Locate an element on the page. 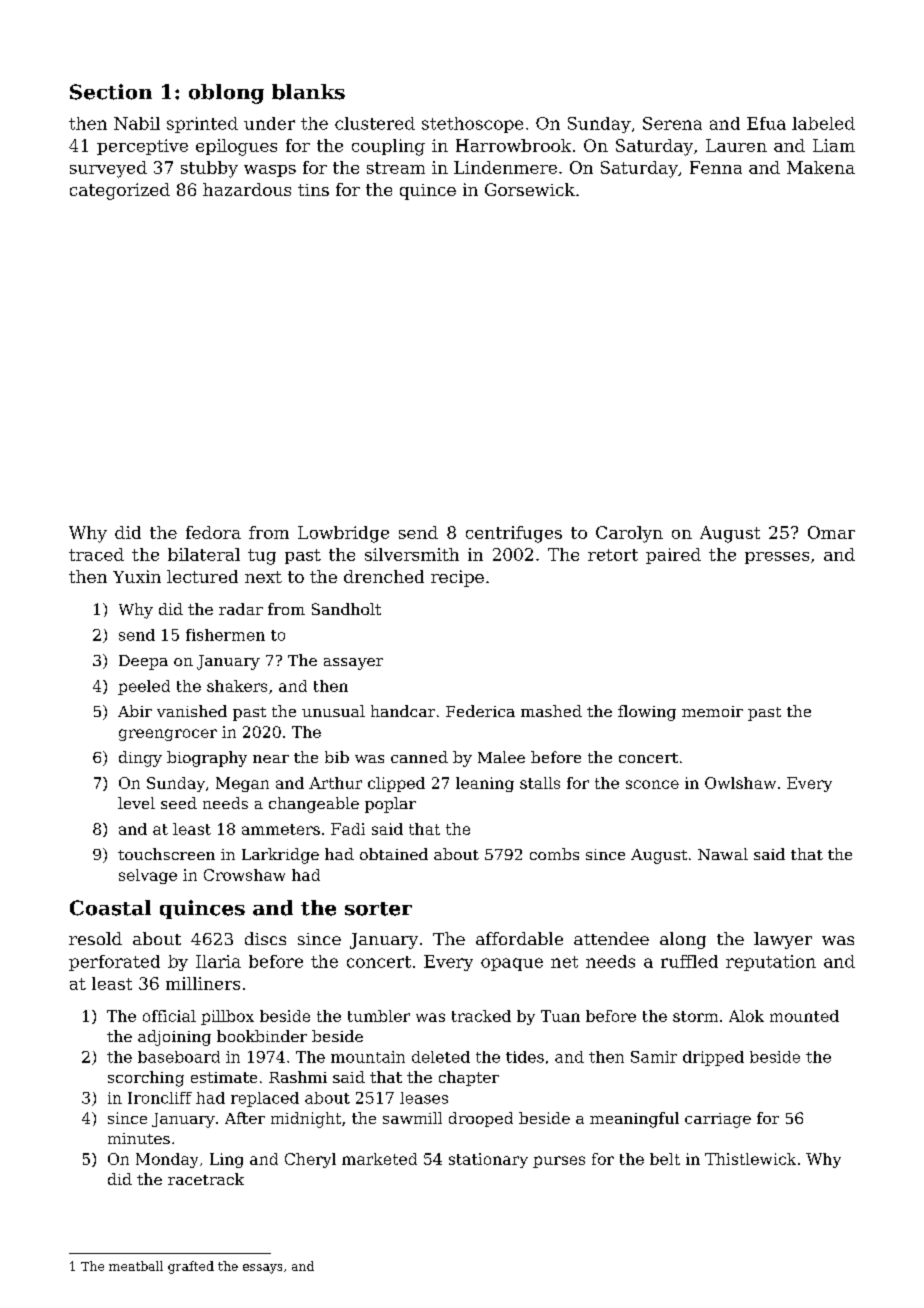  fedora is located at coordinates (213, 532).
